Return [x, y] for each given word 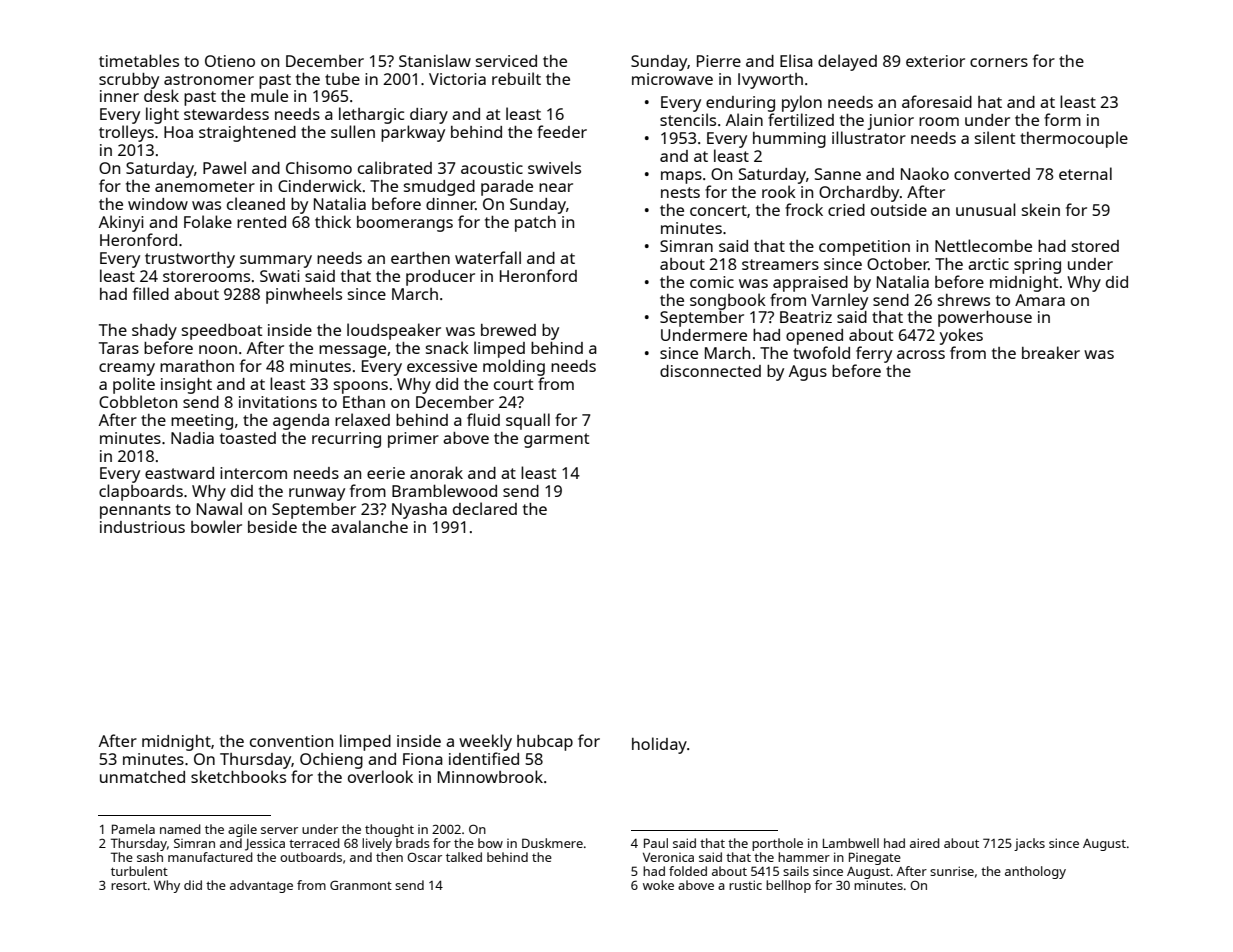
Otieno [230, 61]
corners [999, 62]
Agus [808, 373]
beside [272, 527]
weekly [485, 742]
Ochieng [331, 761]
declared [485, 508]
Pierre [719, 61]
